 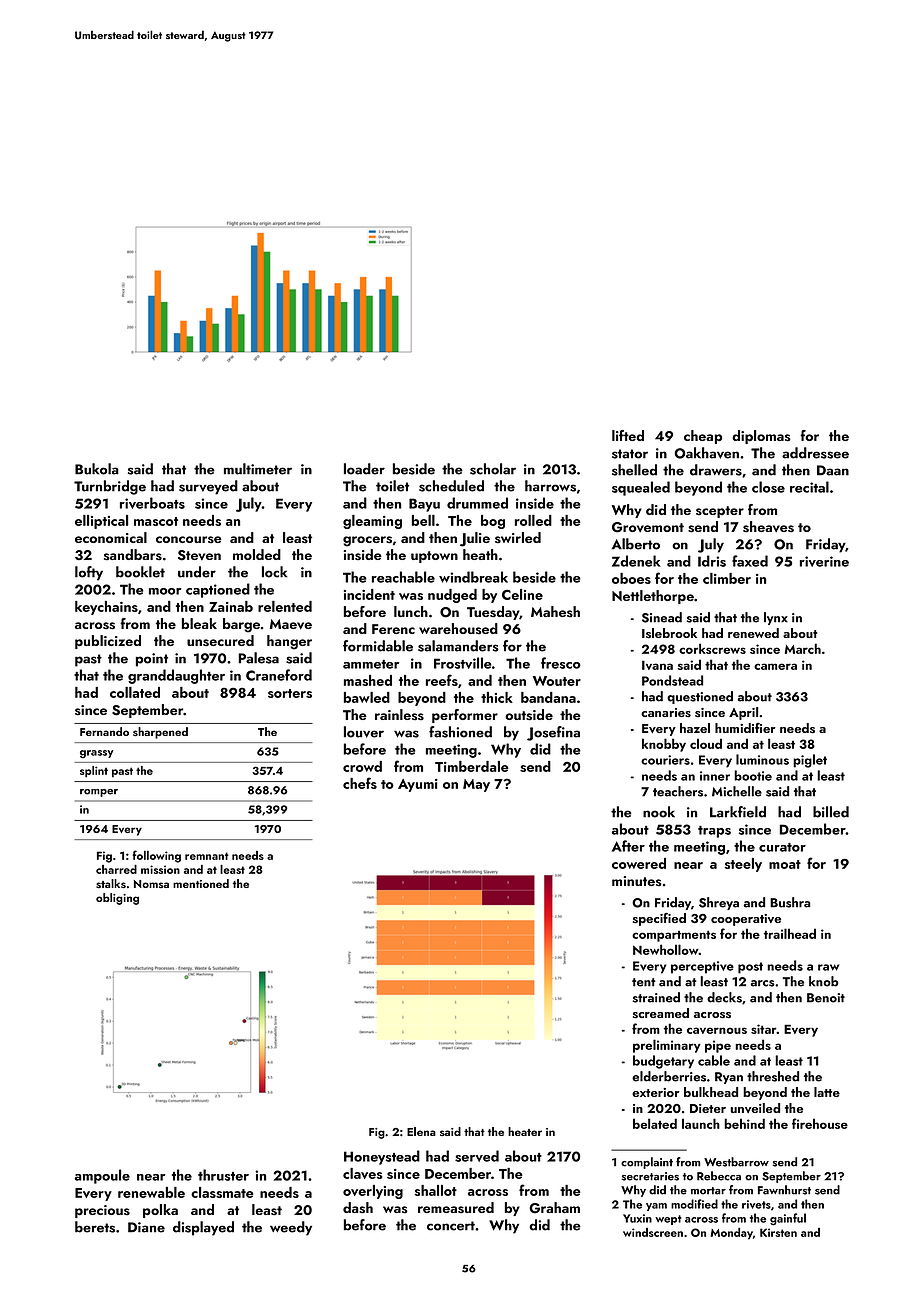 I want to click on unsecured, so click(x=220, y=641).
